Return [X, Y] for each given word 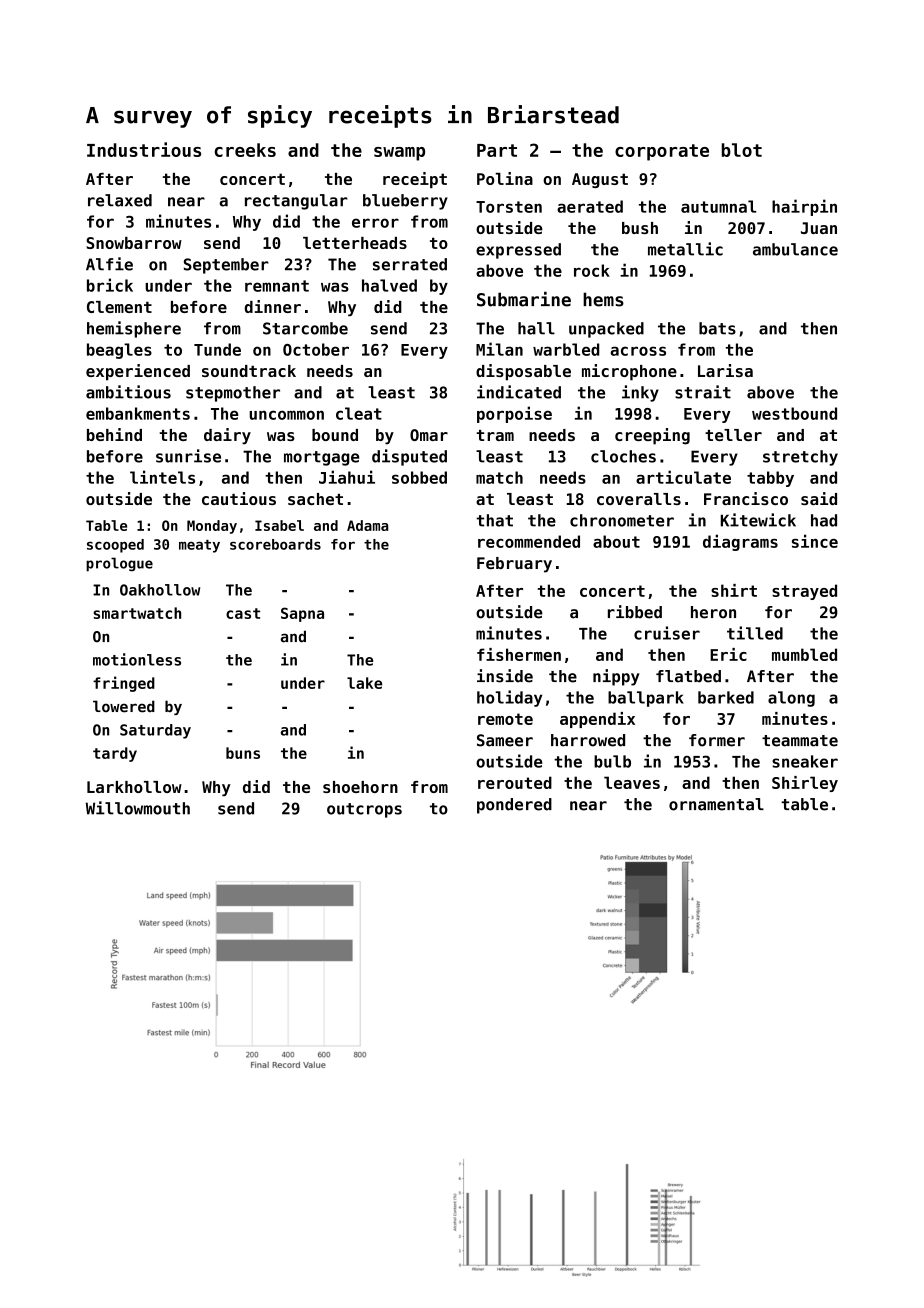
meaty [199, 546]
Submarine [524, 299]
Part [497, 150]
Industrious [144, 149]
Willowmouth [138, 808]
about [616, 541]
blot [742, 150]
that [494, 520]
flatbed [688, 676]
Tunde [217, 349]
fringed [124, 684]
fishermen [519, 654]
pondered [514, 806]
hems [603, 299]
